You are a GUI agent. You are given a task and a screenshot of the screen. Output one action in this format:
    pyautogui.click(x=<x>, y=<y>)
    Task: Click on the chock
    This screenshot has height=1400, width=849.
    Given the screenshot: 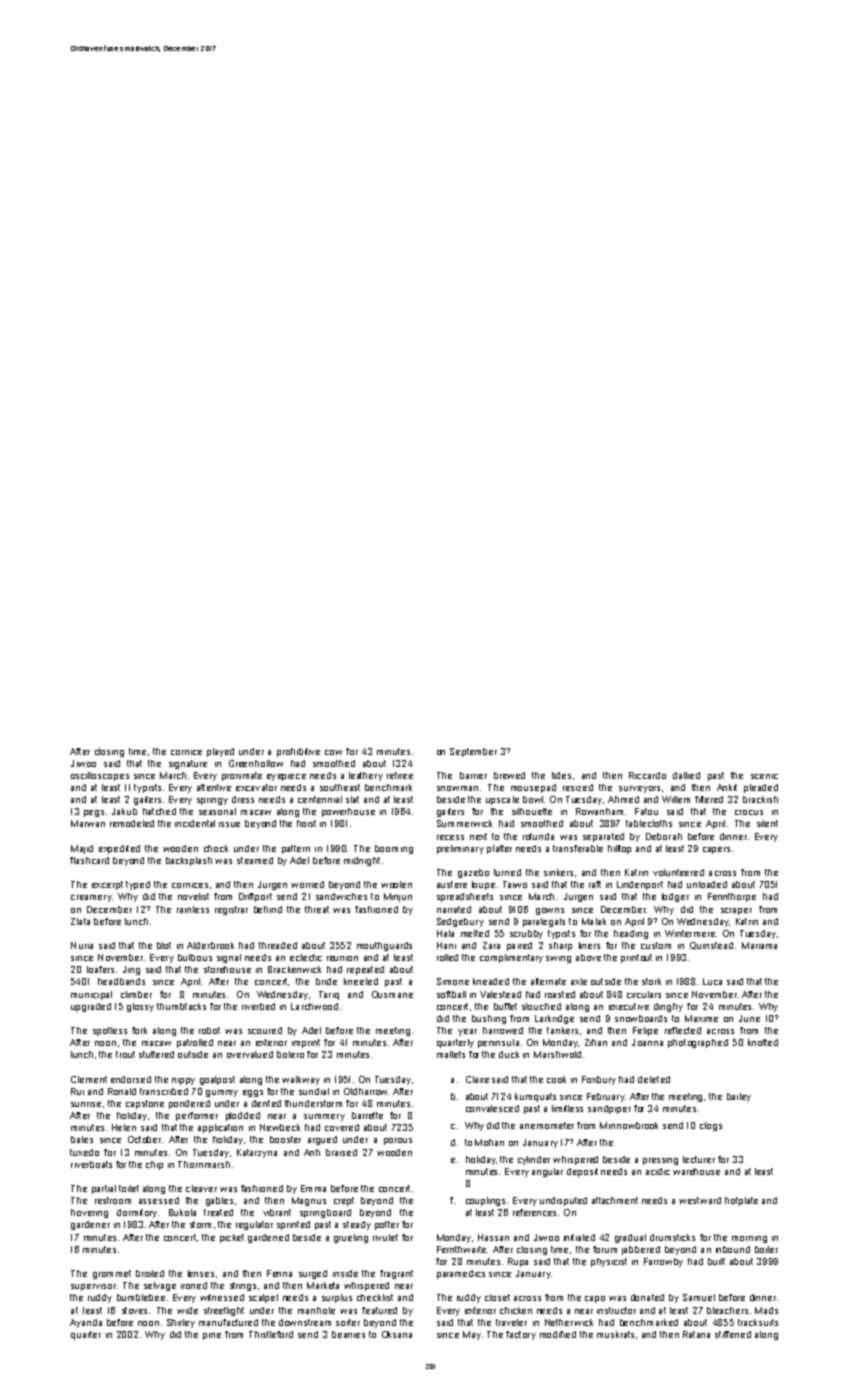 What is the action you would take?
    pyautogui.click(x=216, y=848)
